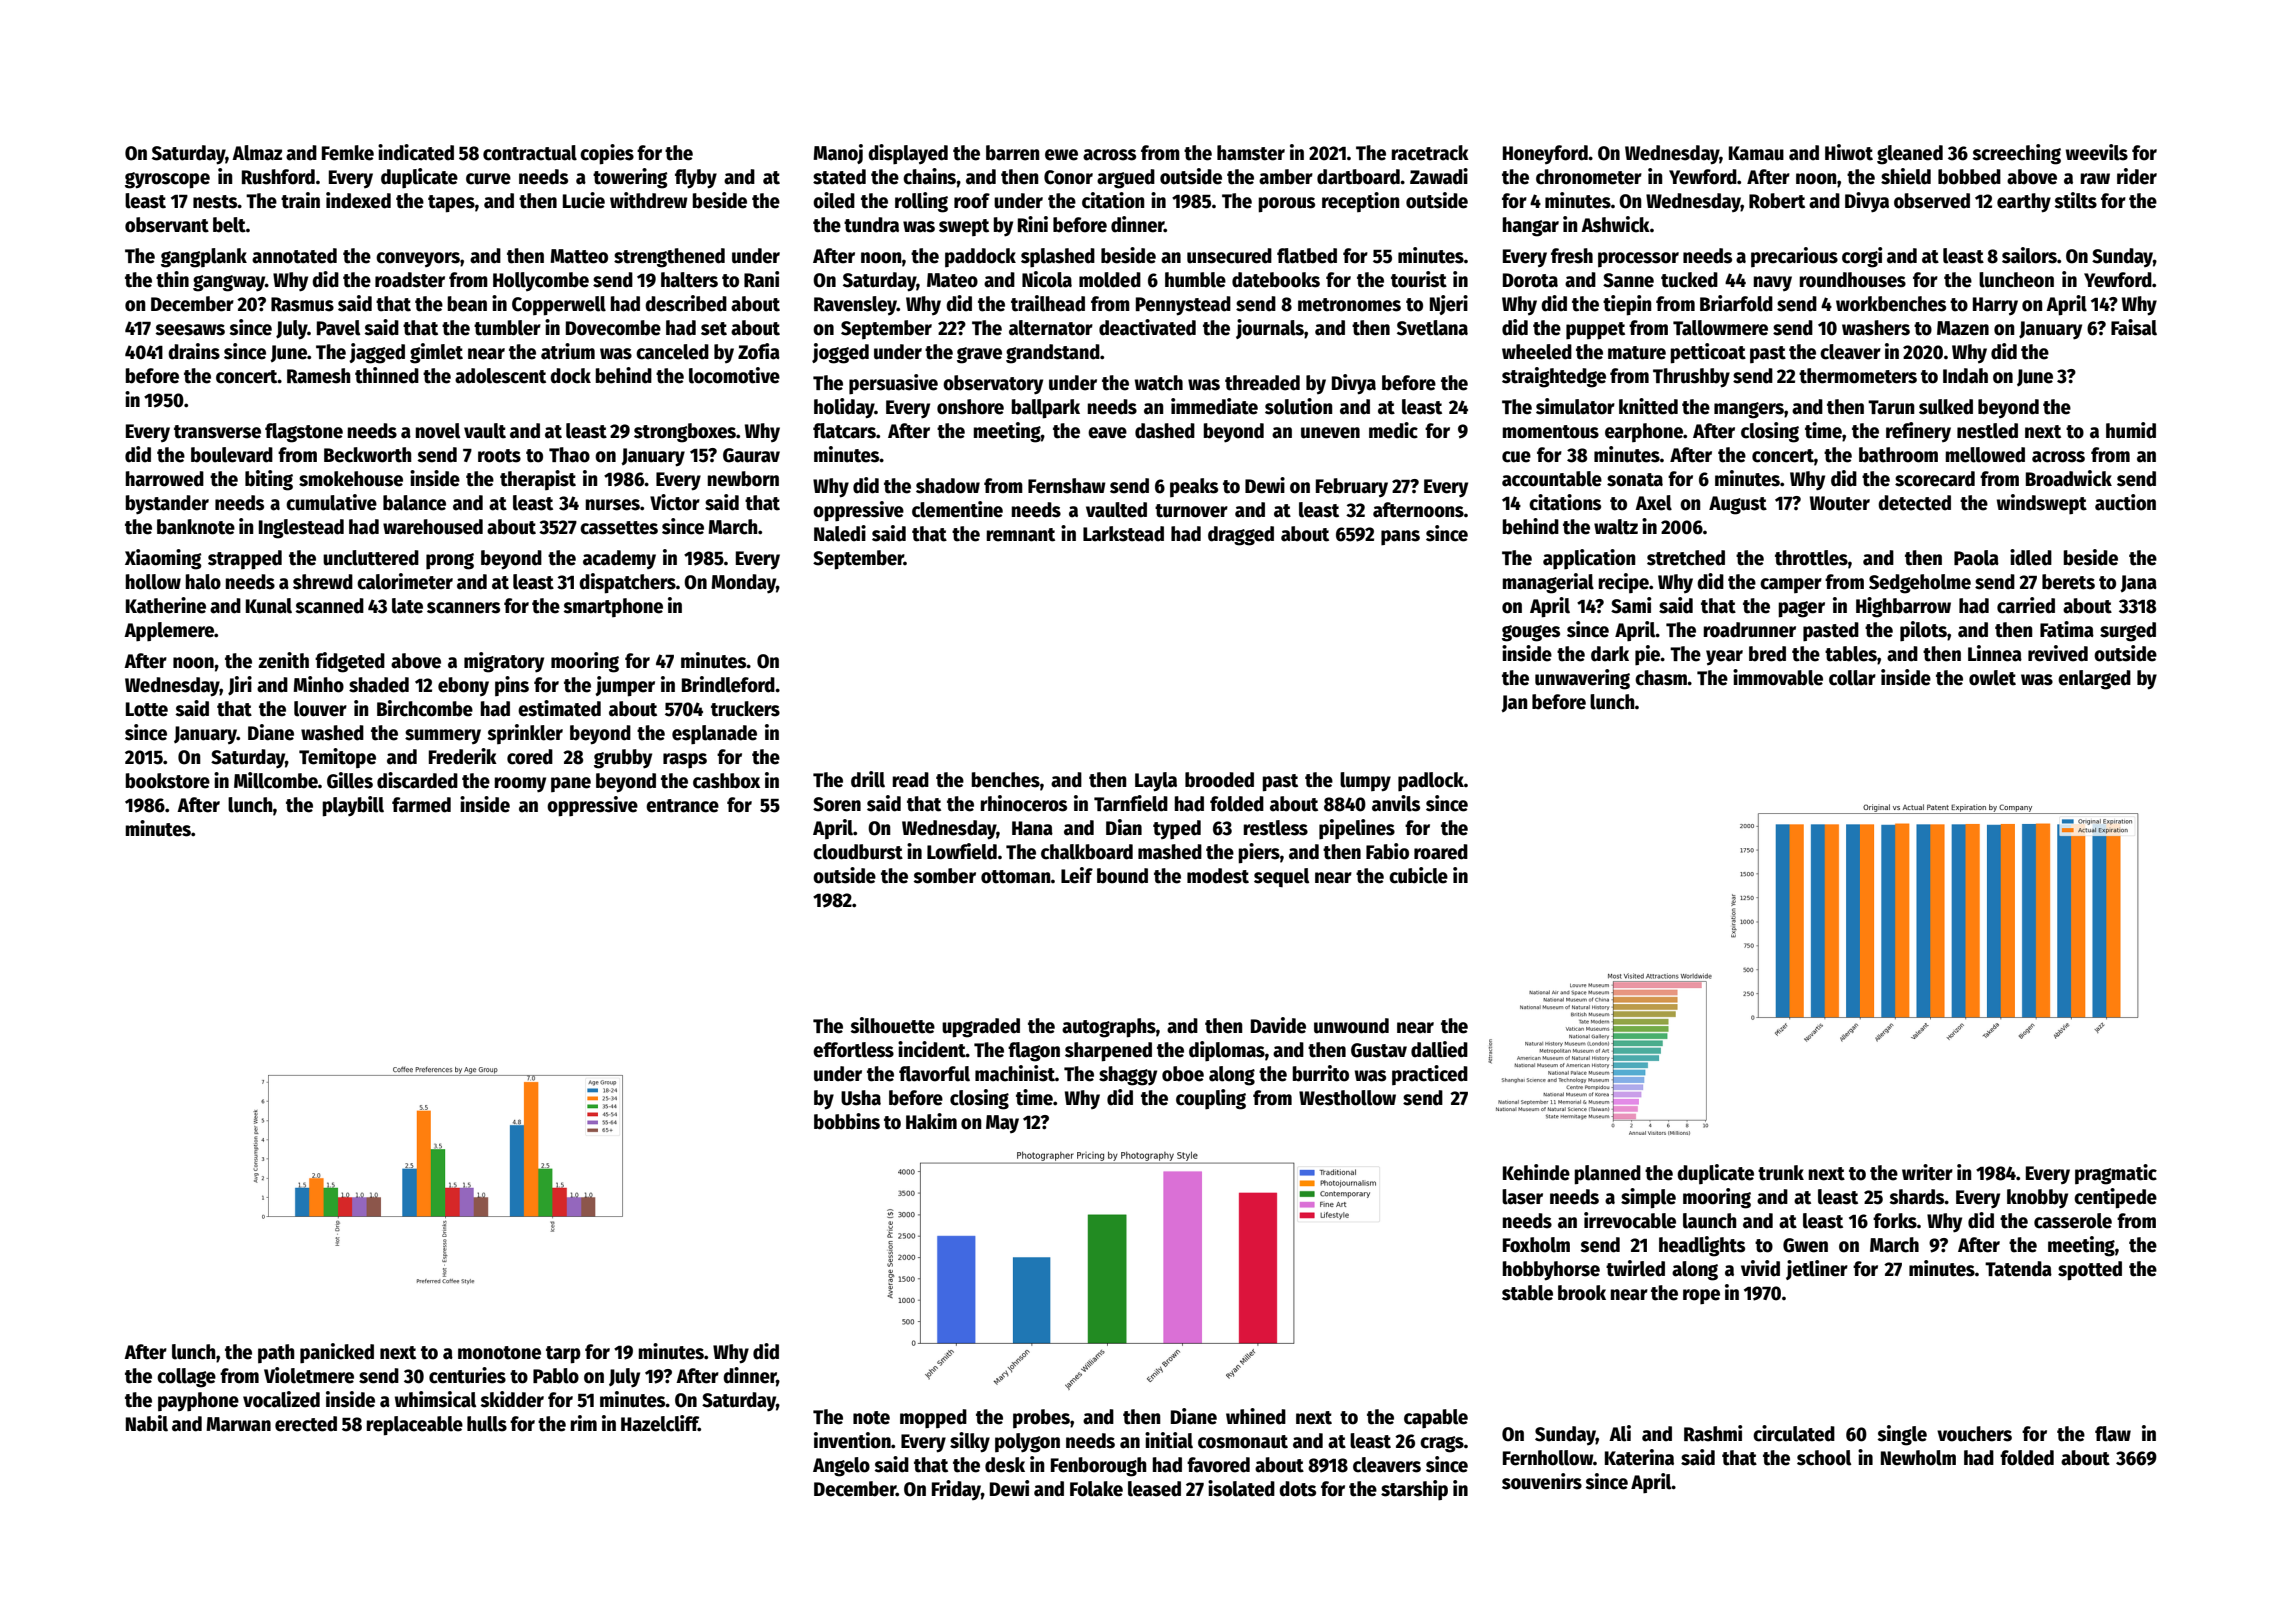 Image resolution: width=2282 pixels, height=1614 pixels. Describe the element at coordinates (1536, 1172) in the screenshot. I see `Kehinde` at that location.
